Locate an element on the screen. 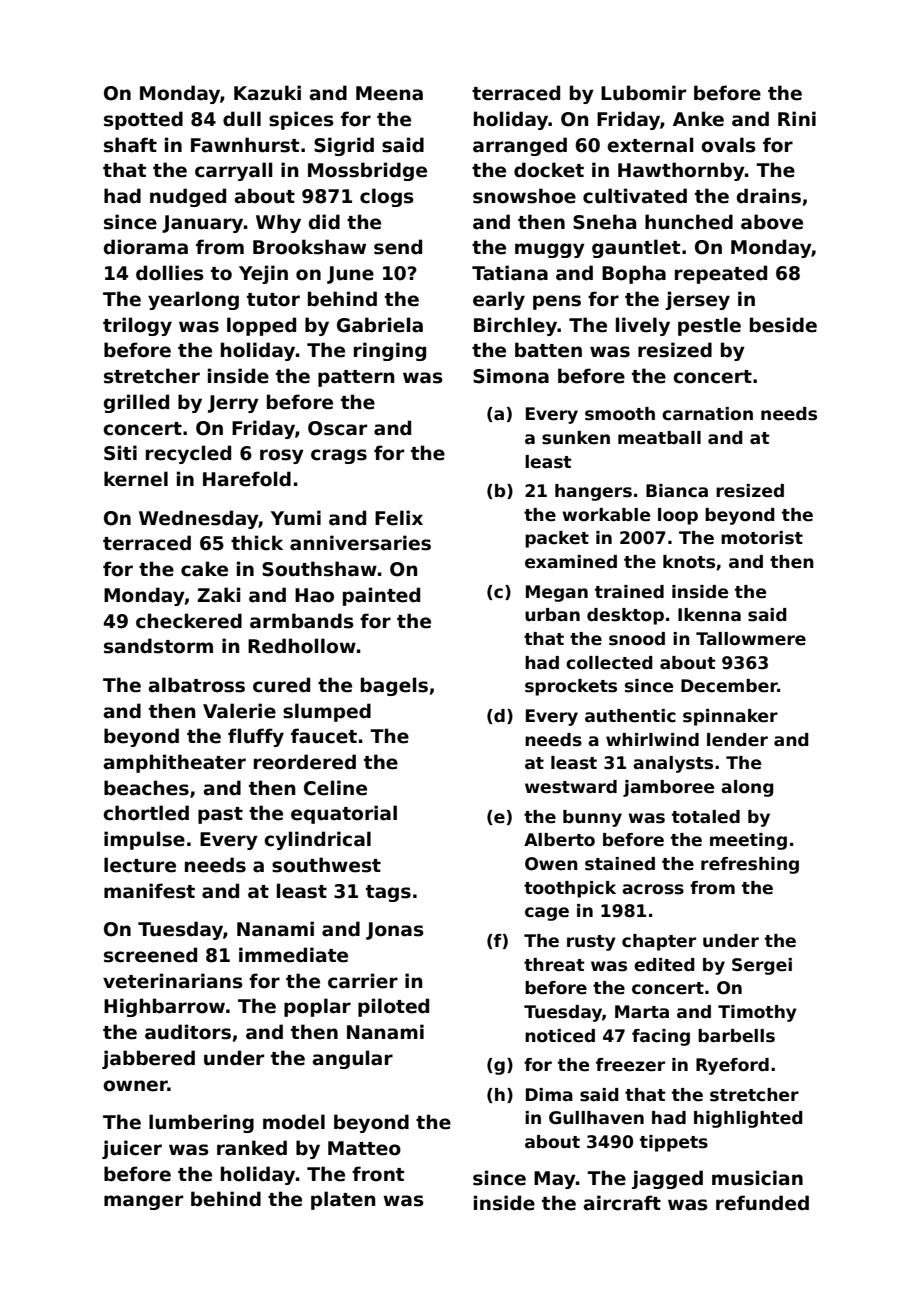 This screenshot has width=924, height=1308. carrier is located at coordinates (363, 981).
